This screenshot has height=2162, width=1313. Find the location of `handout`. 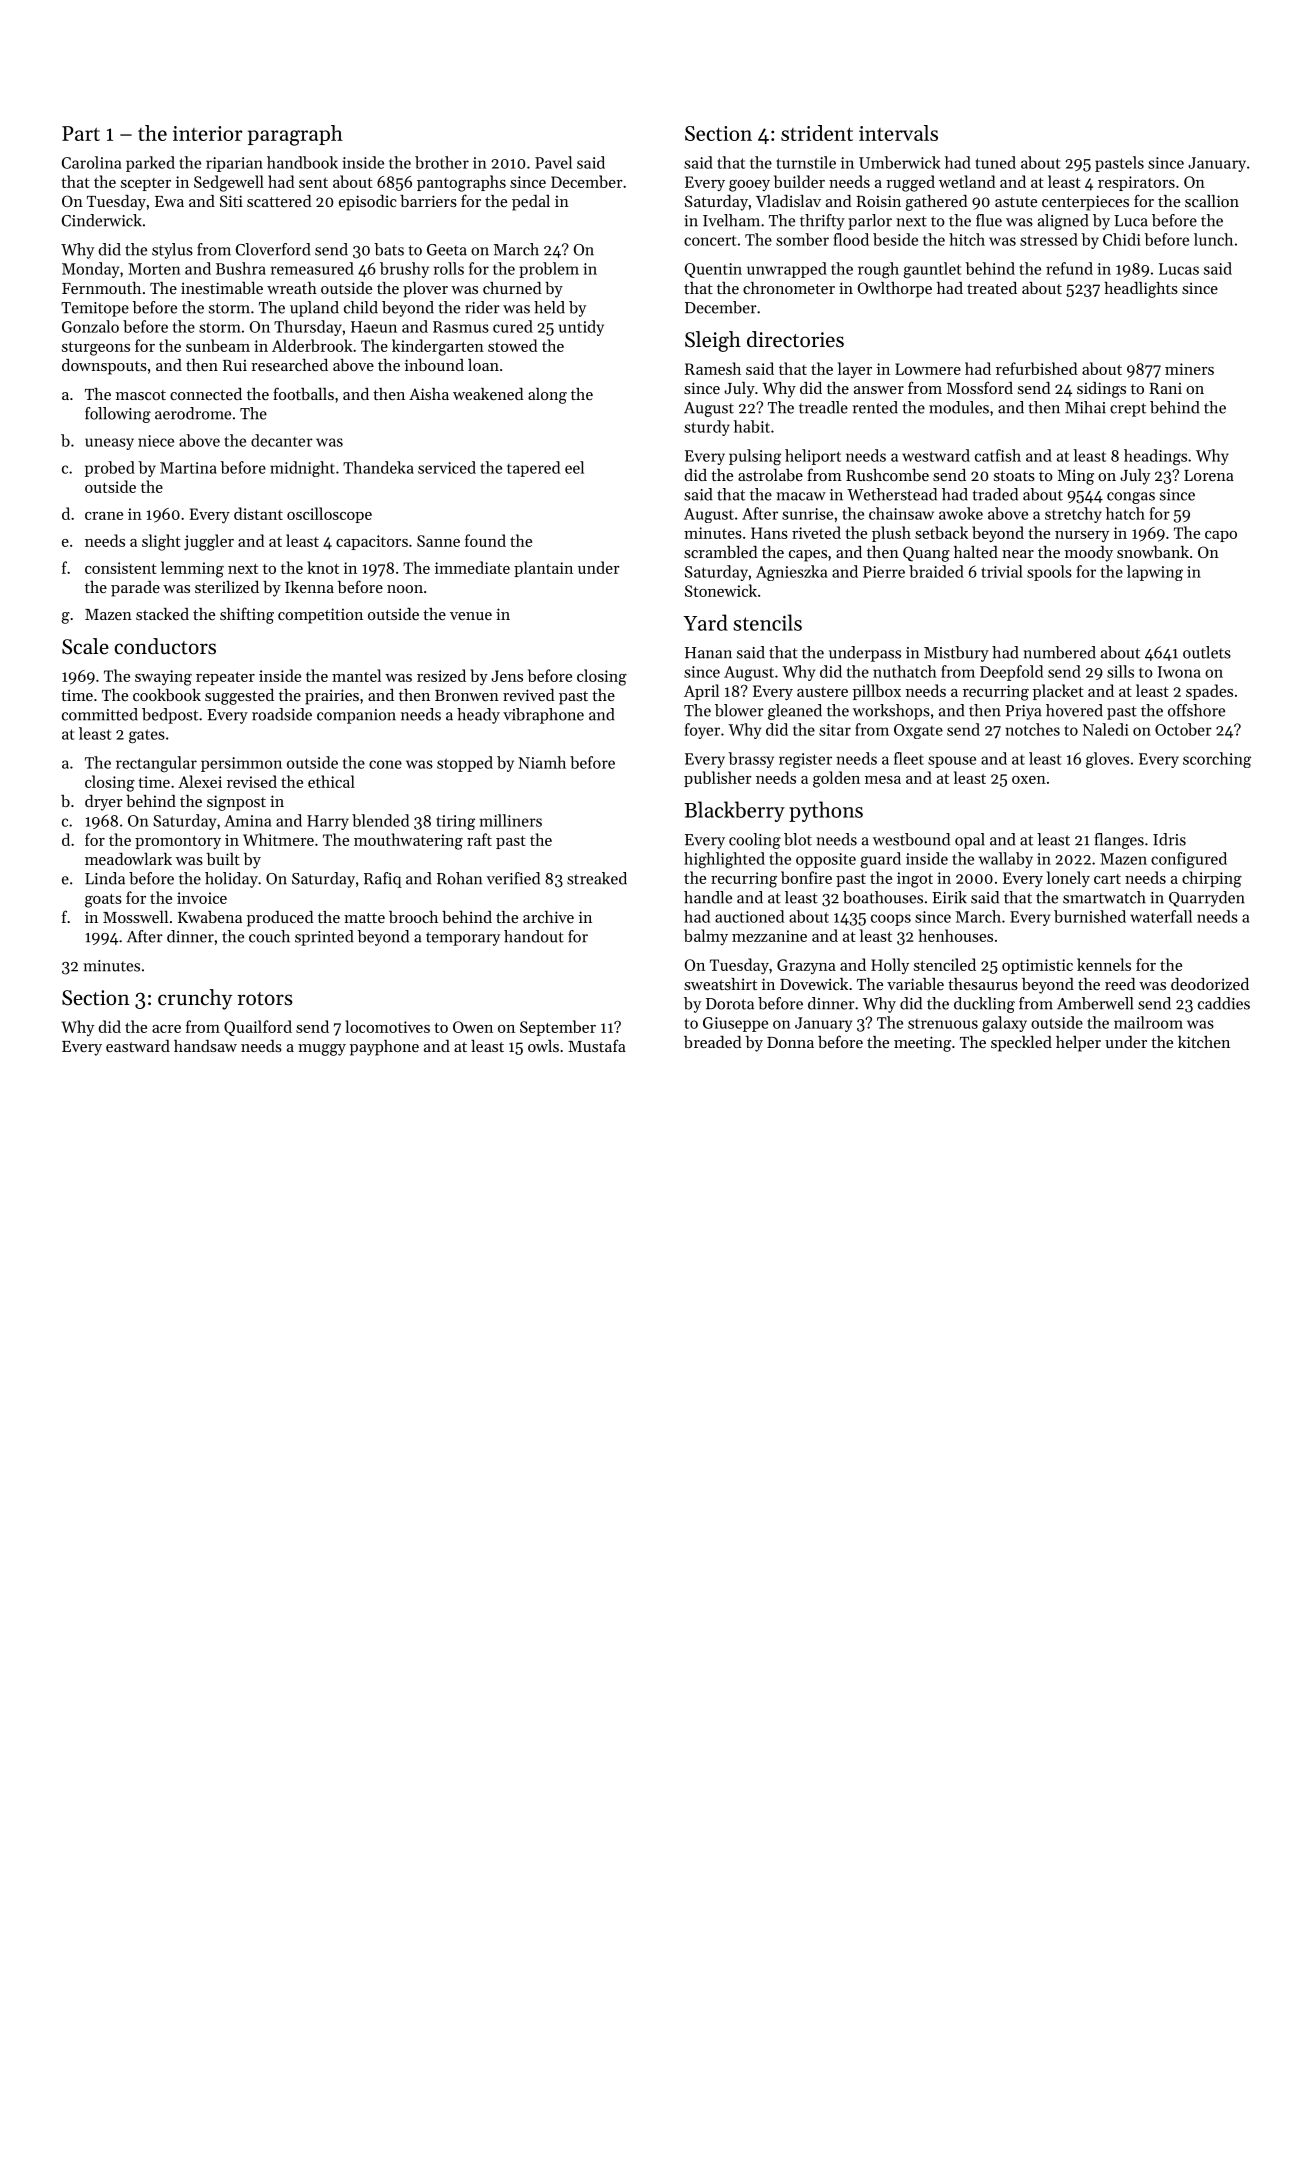

handout is located at coordinates (534, 936).
